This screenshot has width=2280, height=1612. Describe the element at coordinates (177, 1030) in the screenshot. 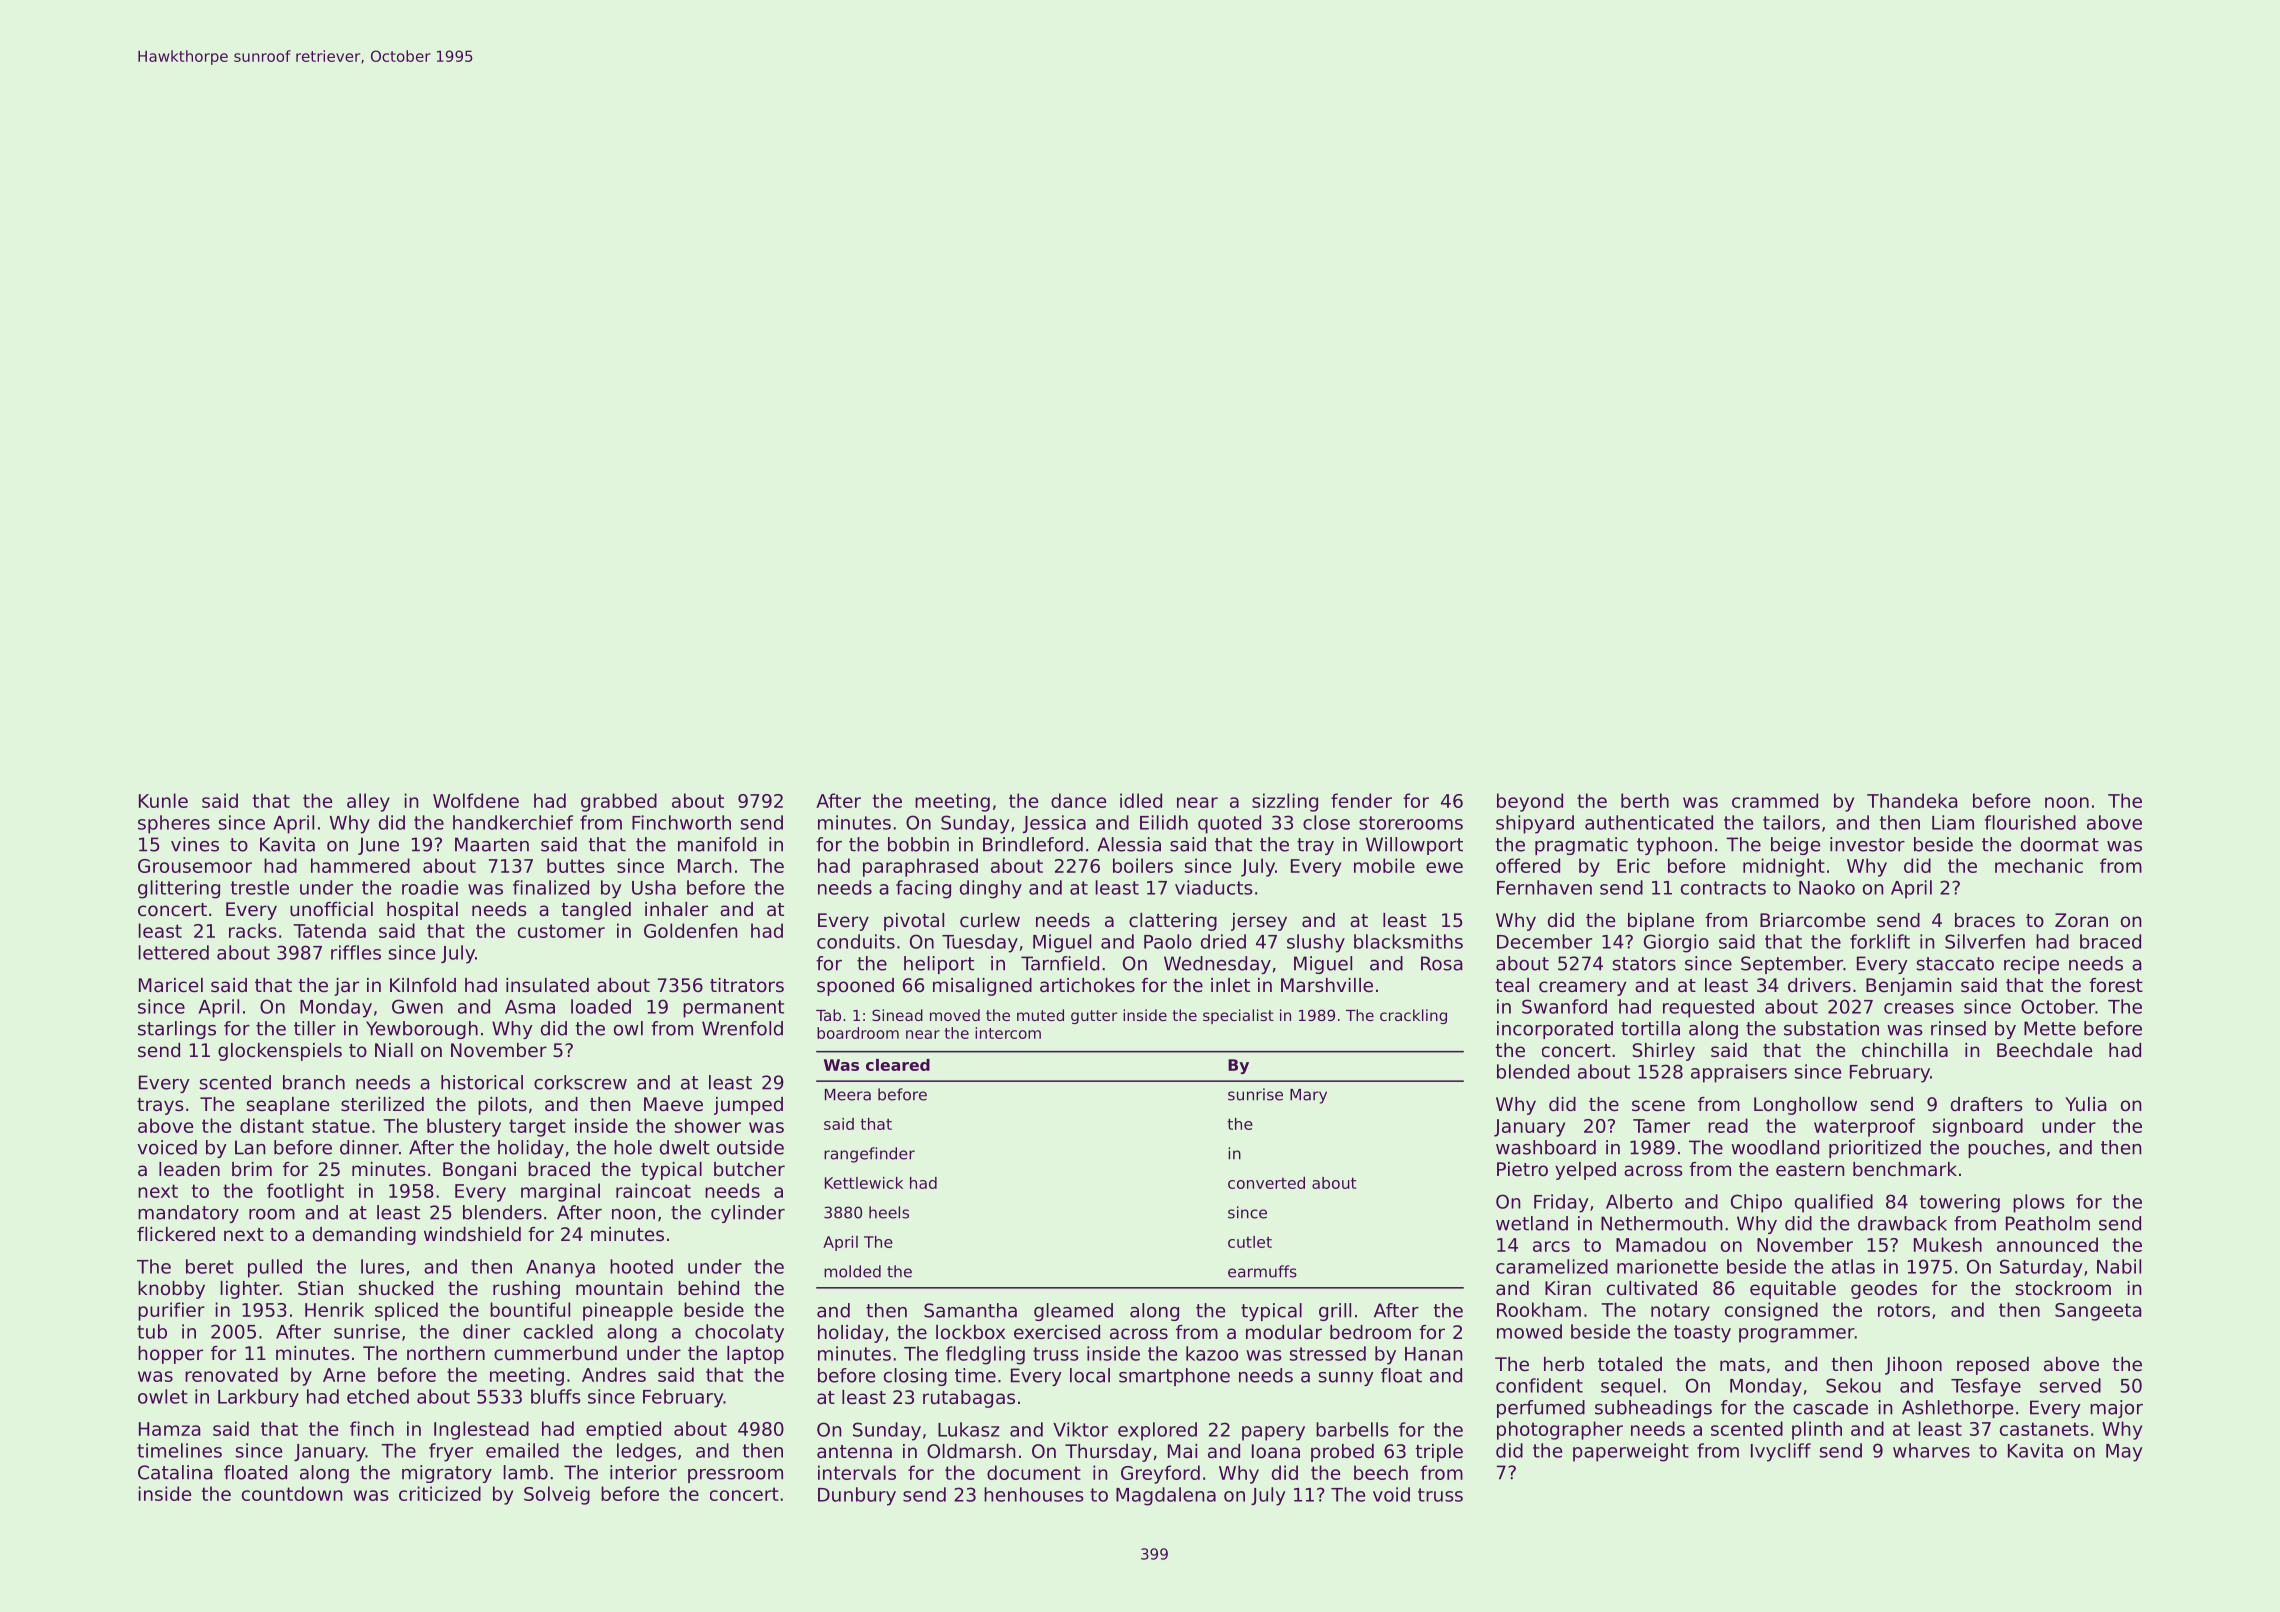

I see `starlings` at that location.
